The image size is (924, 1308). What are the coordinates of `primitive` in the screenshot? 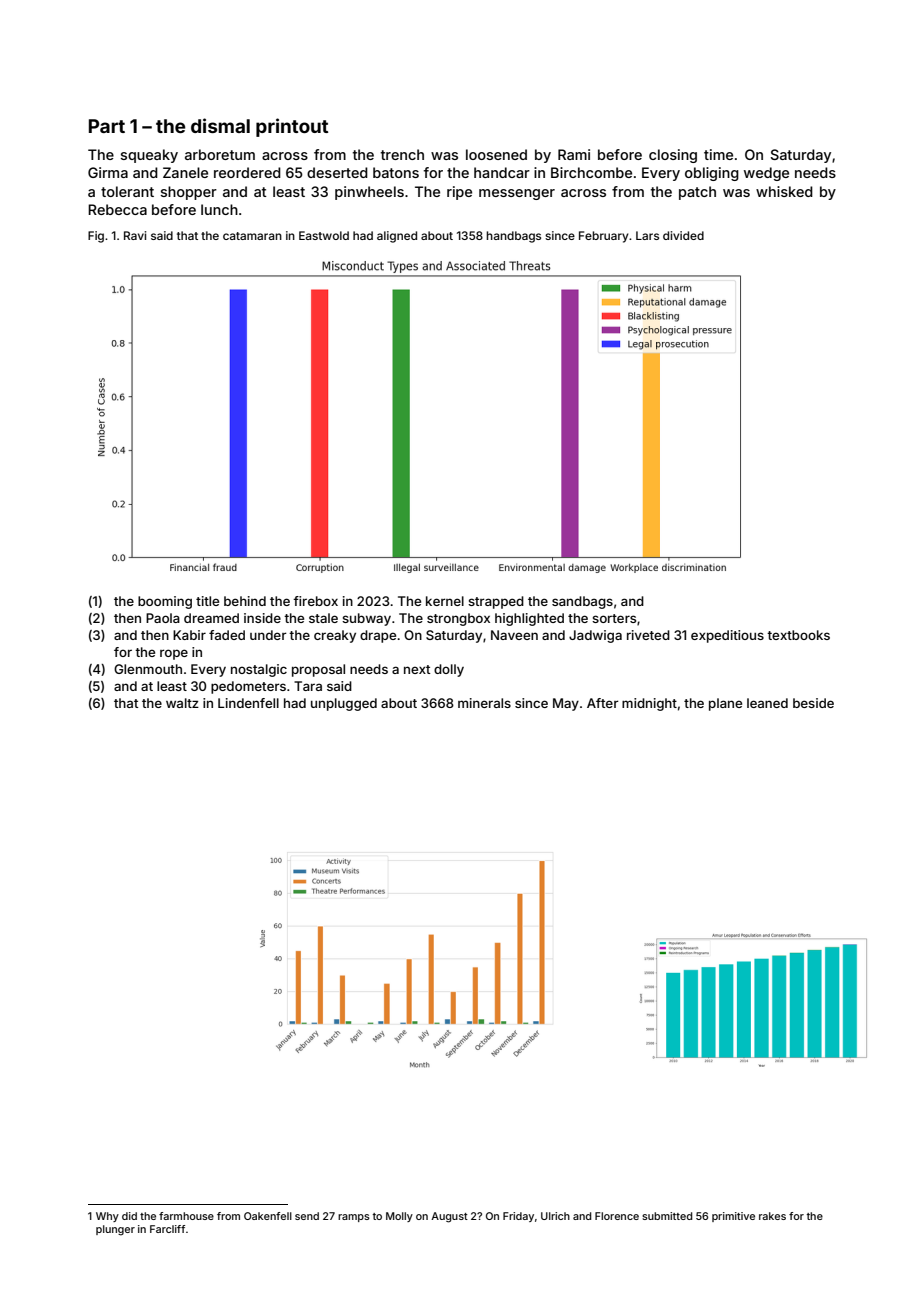 It's located at (733, 1217).
